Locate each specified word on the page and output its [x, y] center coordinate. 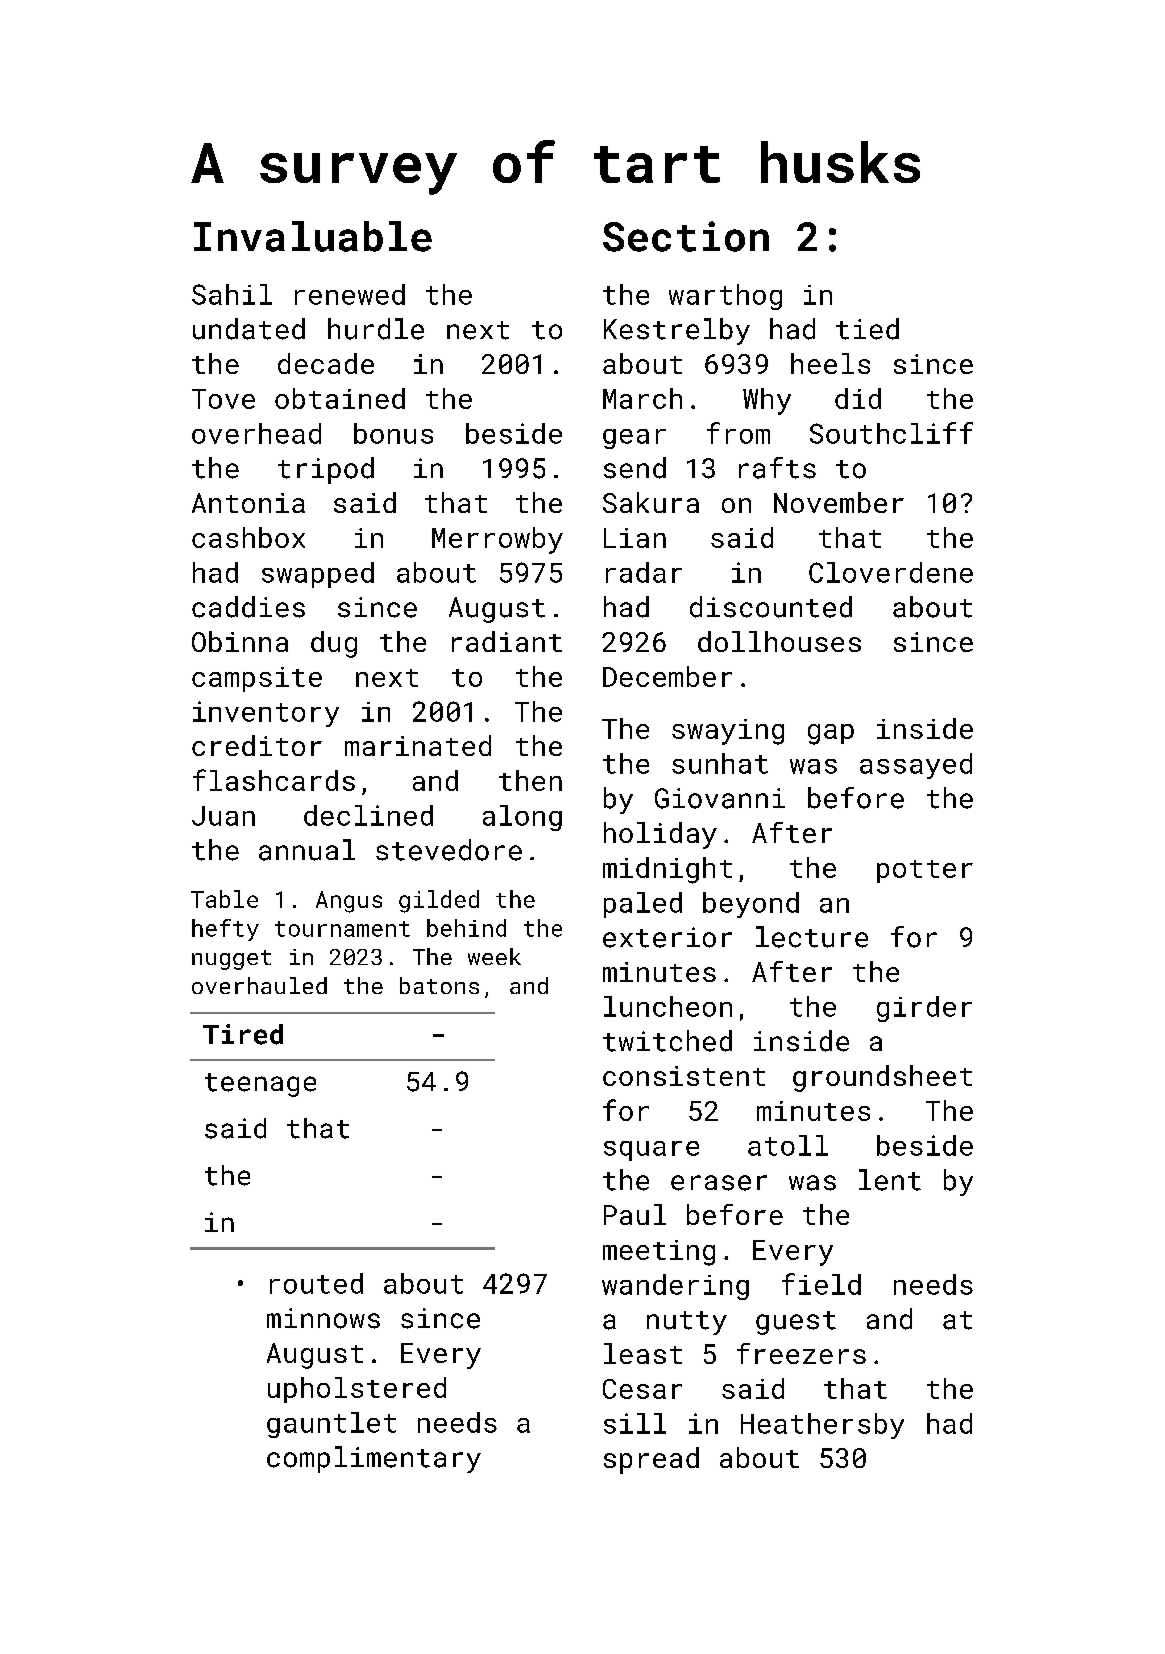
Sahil [232, 294]
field [821, 1284]
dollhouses [779, 641]
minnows [323, 1318]
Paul [635, 1214]
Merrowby [497, 540]
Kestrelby [677, 331]
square [651, 1151]
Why [767, 401]
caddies [248, 607]
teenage [260, 1085]
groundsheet [882, 1078]
